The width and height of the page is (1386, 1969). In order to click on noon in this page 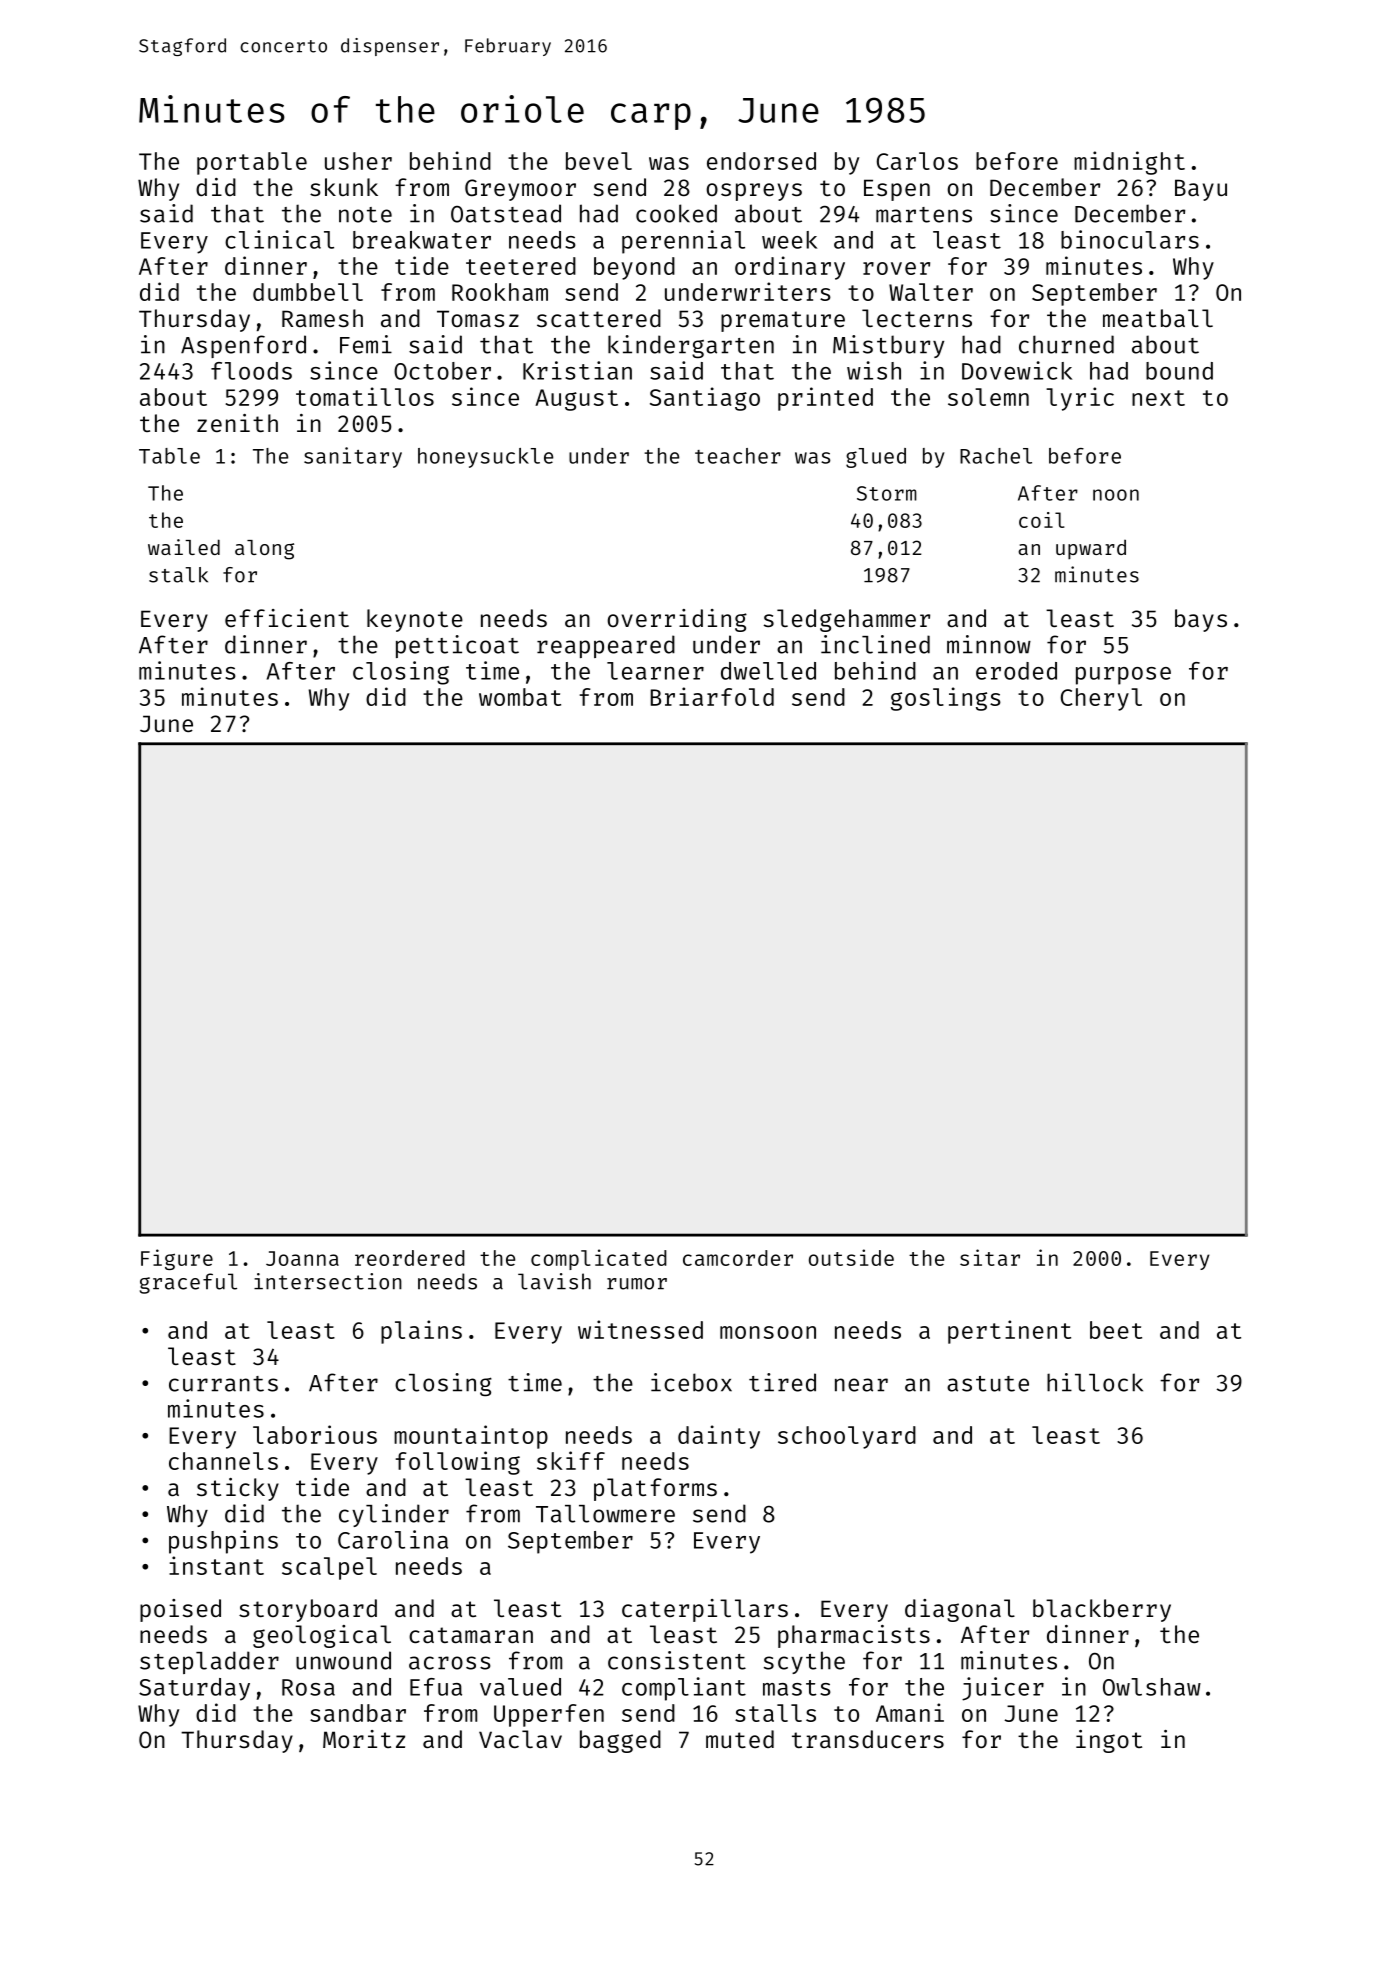, I will do `click(1116, 495)`.
